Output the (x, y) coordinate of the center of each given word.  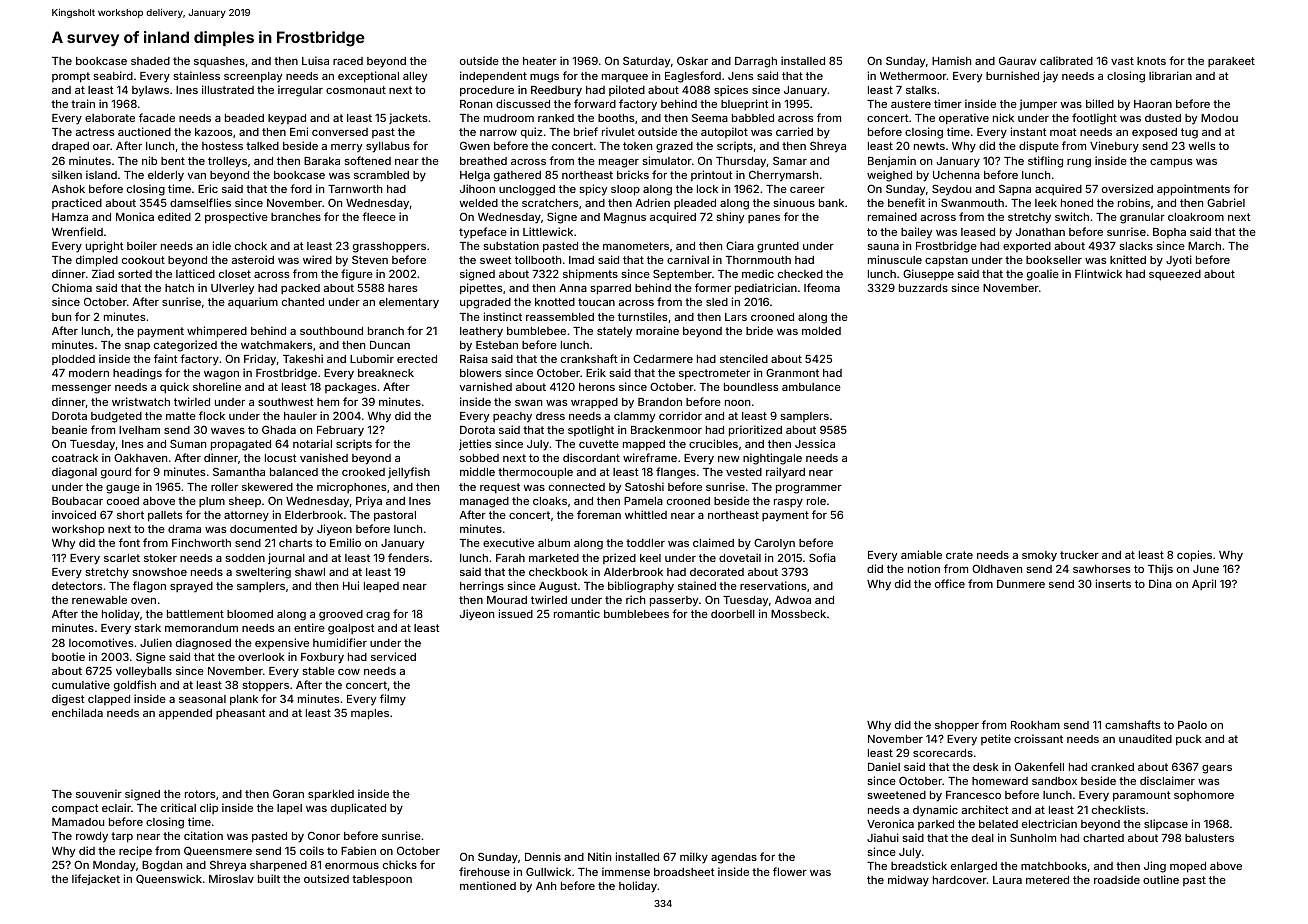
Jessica (815, 443)
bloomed (250, 614)
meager (619, 163)
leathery (481, 332)
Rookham (1035, 725)
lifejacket (96, 879)
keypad (287, 119)
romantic (577, 613)
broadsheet (684, 872)
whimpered (217, 332)
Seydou (951, 190)
